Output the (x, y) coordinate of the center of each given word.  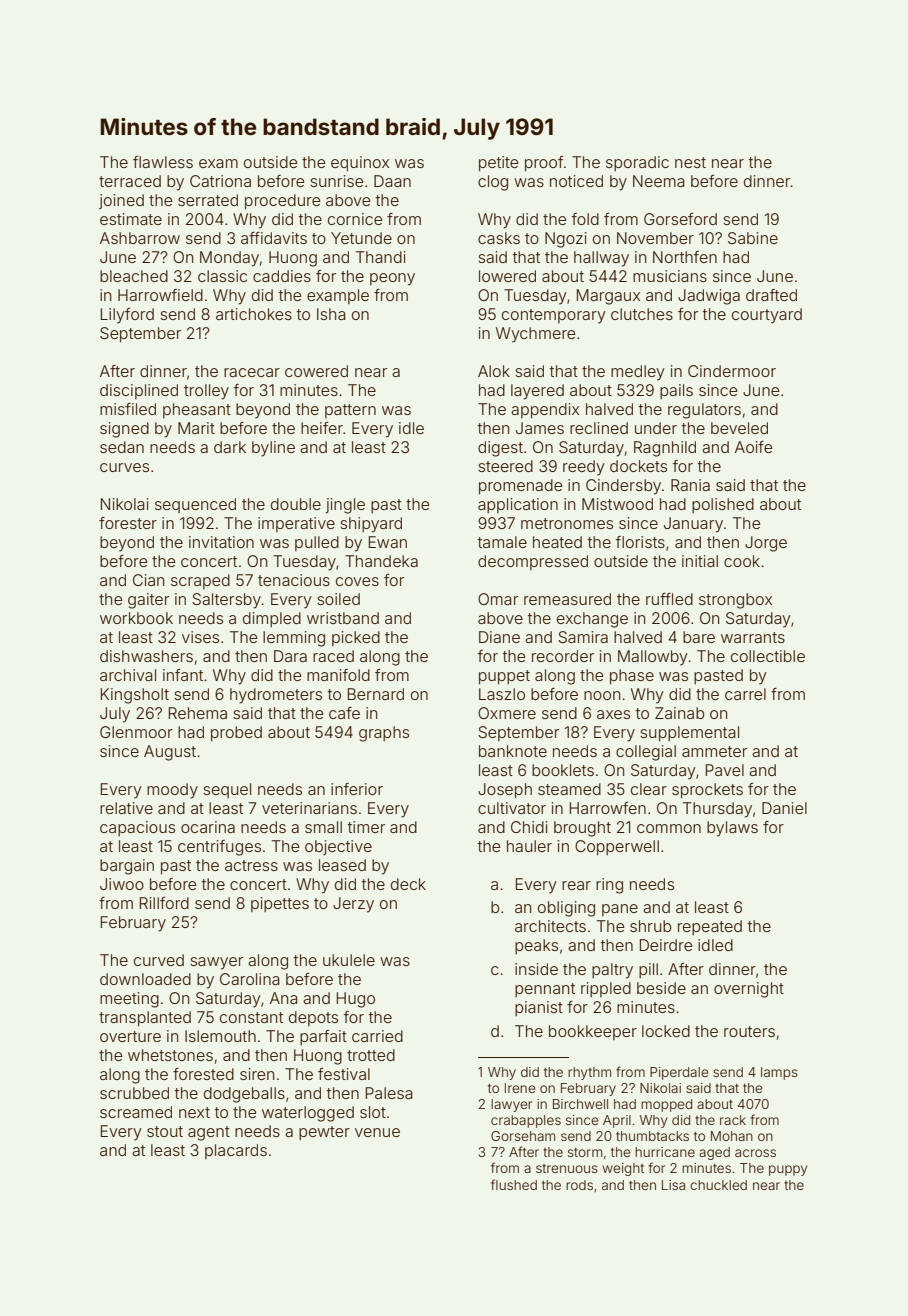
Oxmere (507, 713)
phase (632, 676)
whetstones (170, 1055)
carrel (745, 694)
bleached (134, 276)
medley (638, 373)
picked (356, 638)
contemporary (554, 316)
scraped (200, 581)
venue (377, 1132)
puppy (788, 1170)
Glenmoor (136, 732)
